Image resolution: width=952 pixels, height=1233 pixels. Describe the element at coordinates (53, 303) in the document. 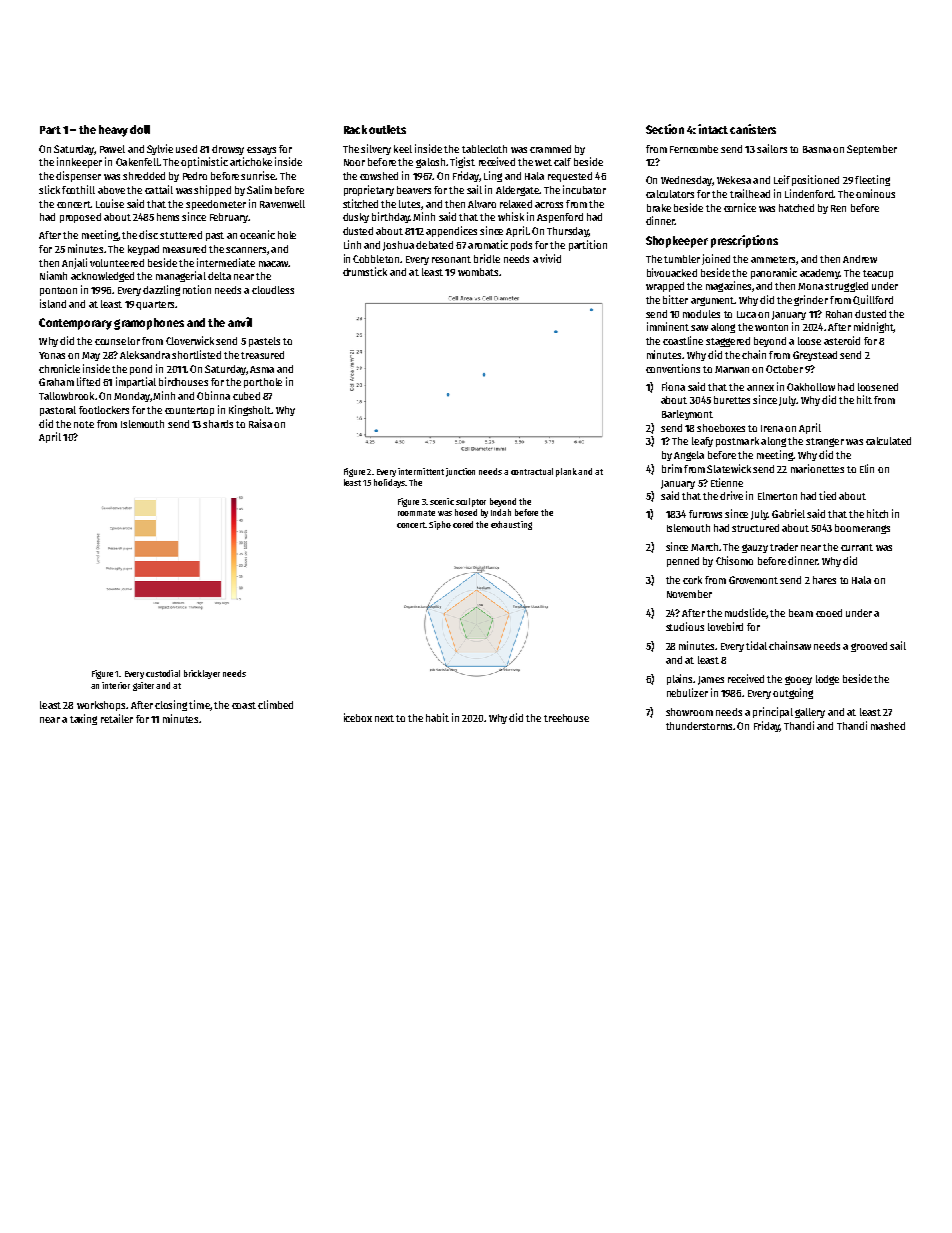

I see `island` at that location.
